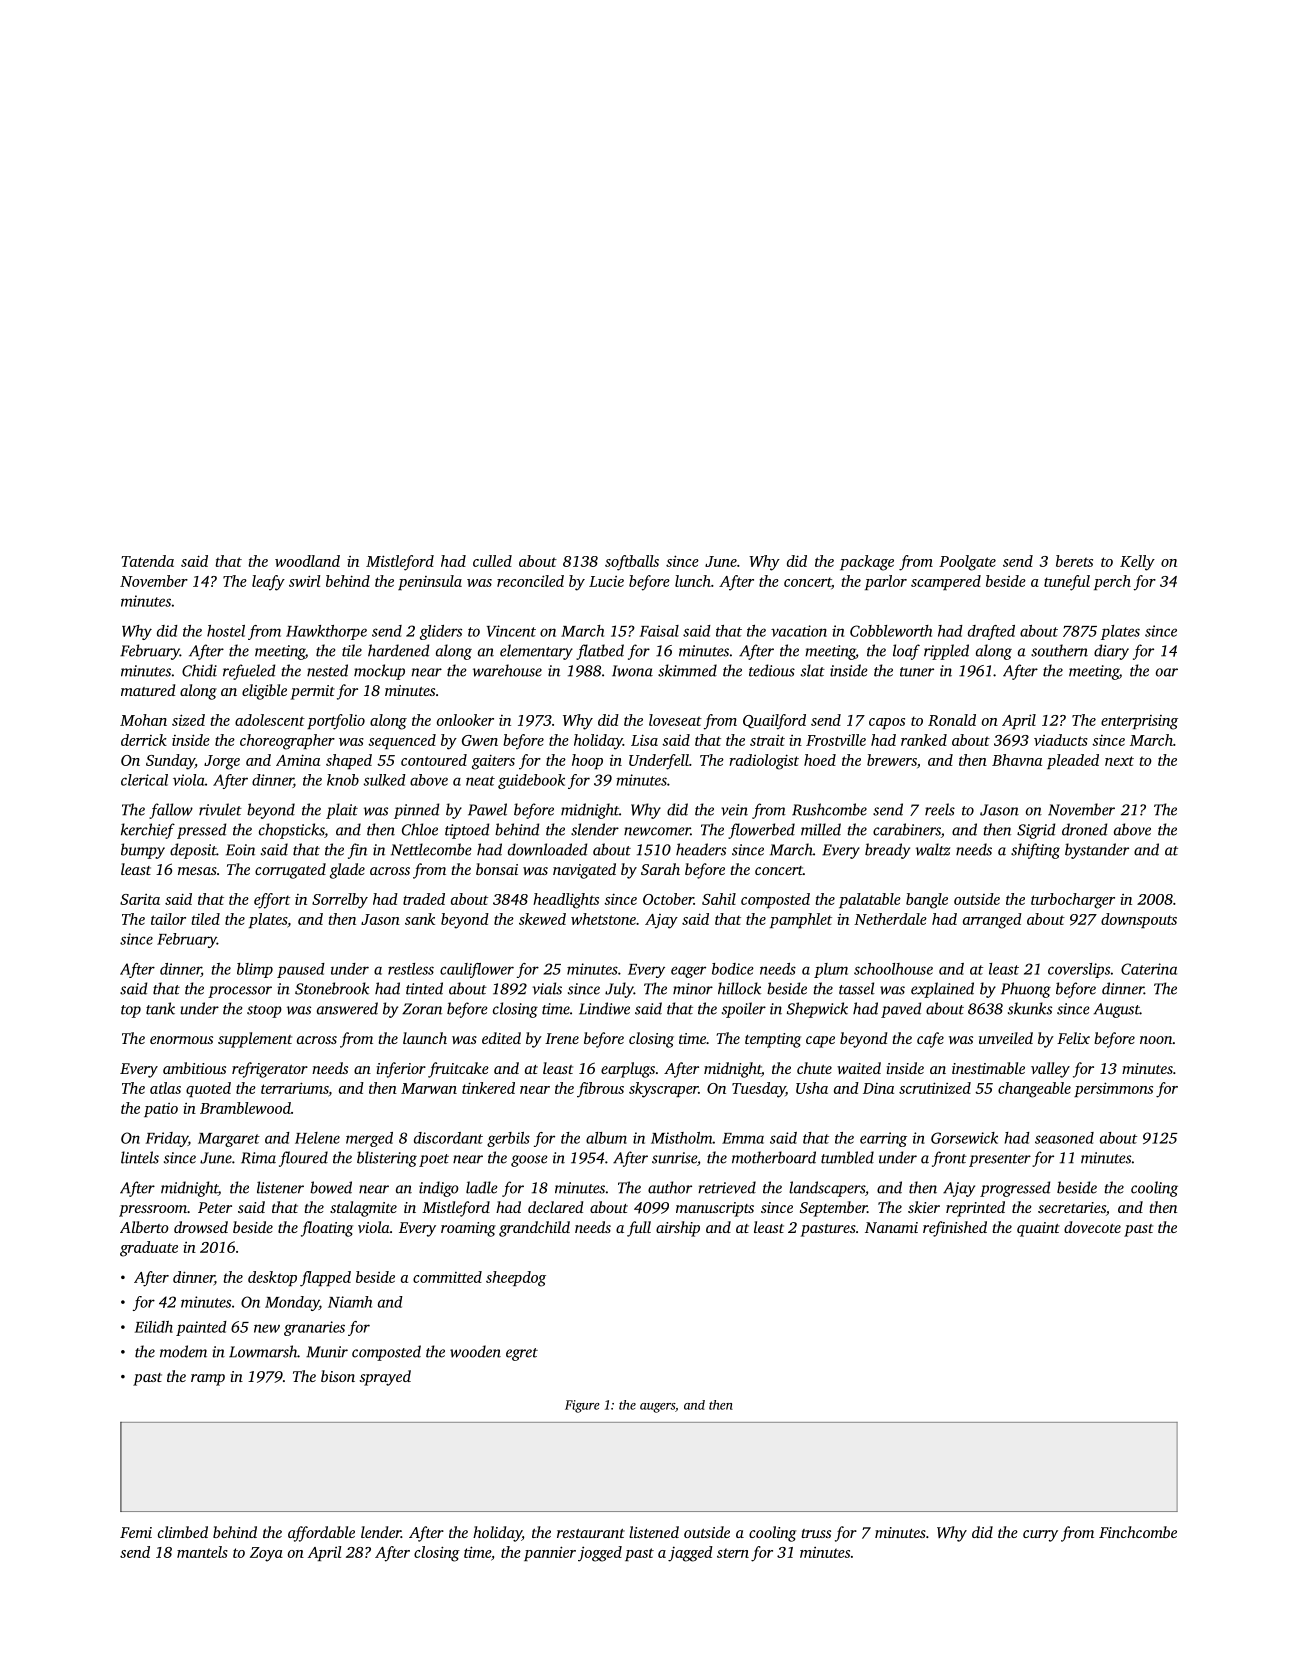 Image resolution: width=1298 pixels, height=1680 pixels. What do you see at coordinates (1074, 561) in the page?
I see `berets` at bounding box center [1074, 561].
